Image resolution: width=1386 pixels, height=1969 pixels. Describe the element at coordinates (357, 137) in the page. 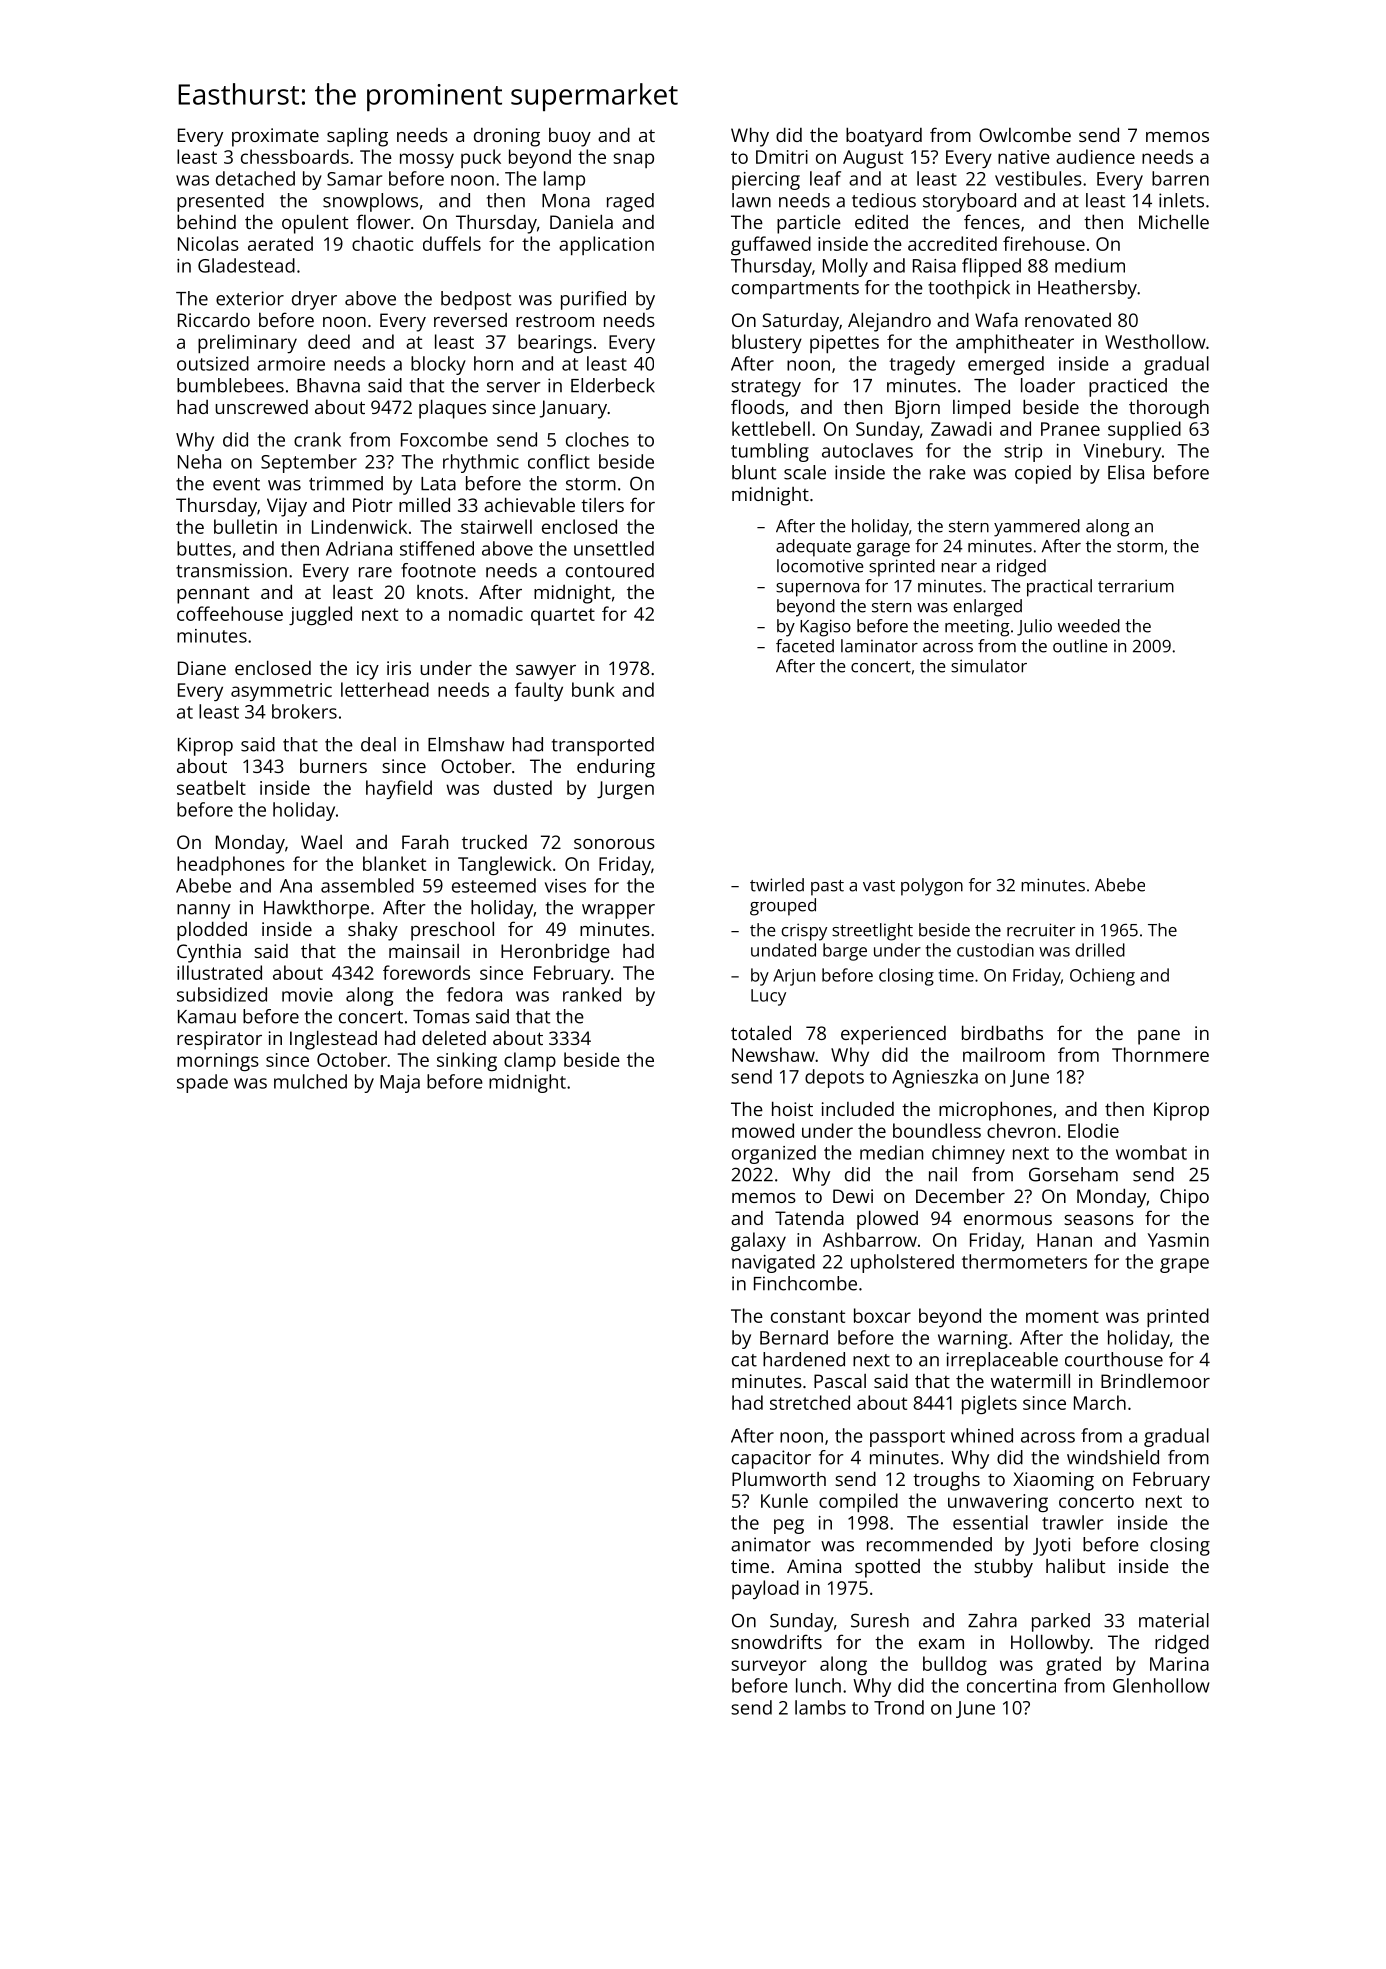

I see `sapling` at that location.
